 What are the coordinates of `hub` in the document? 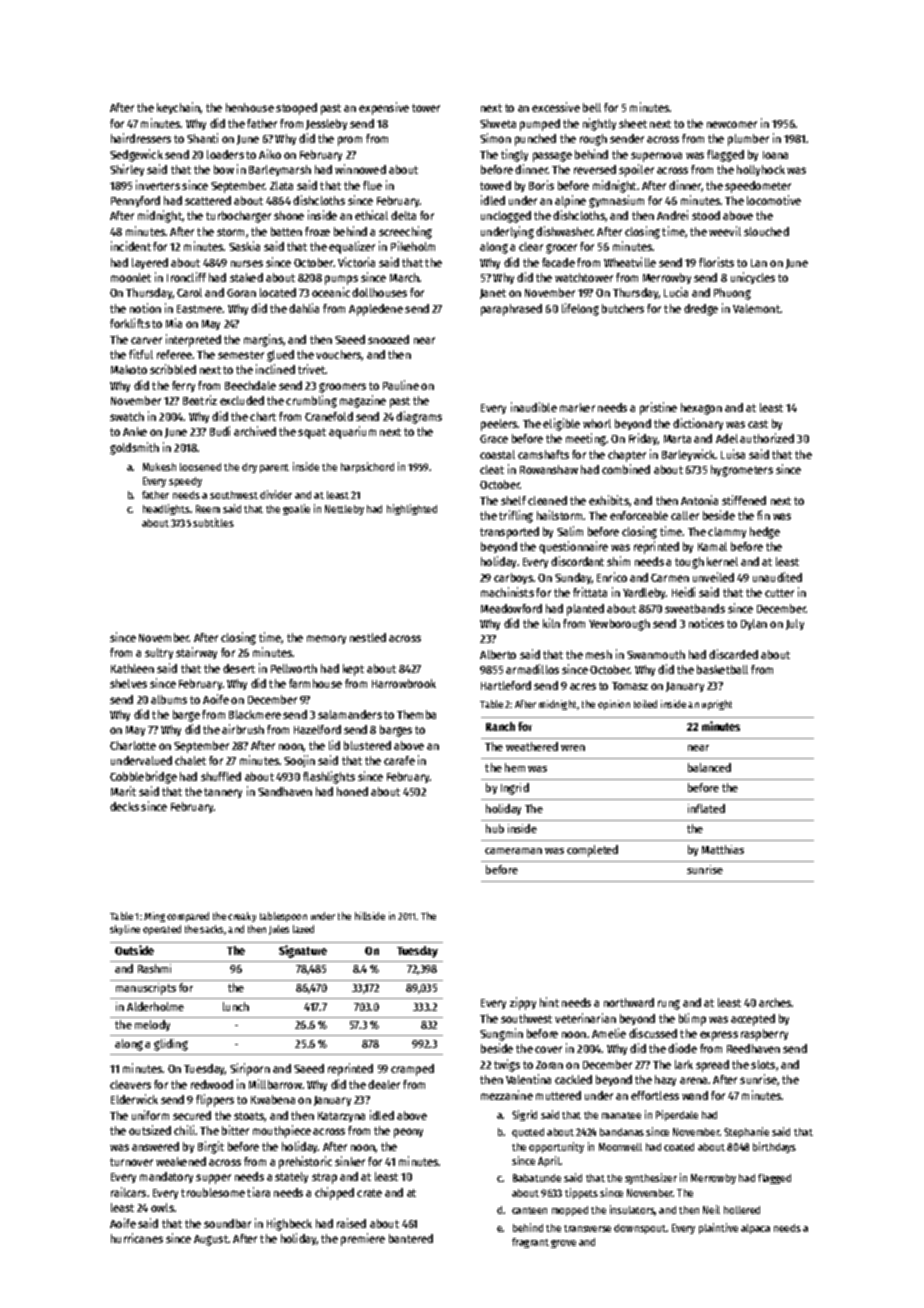 It's located at (495, 828).
